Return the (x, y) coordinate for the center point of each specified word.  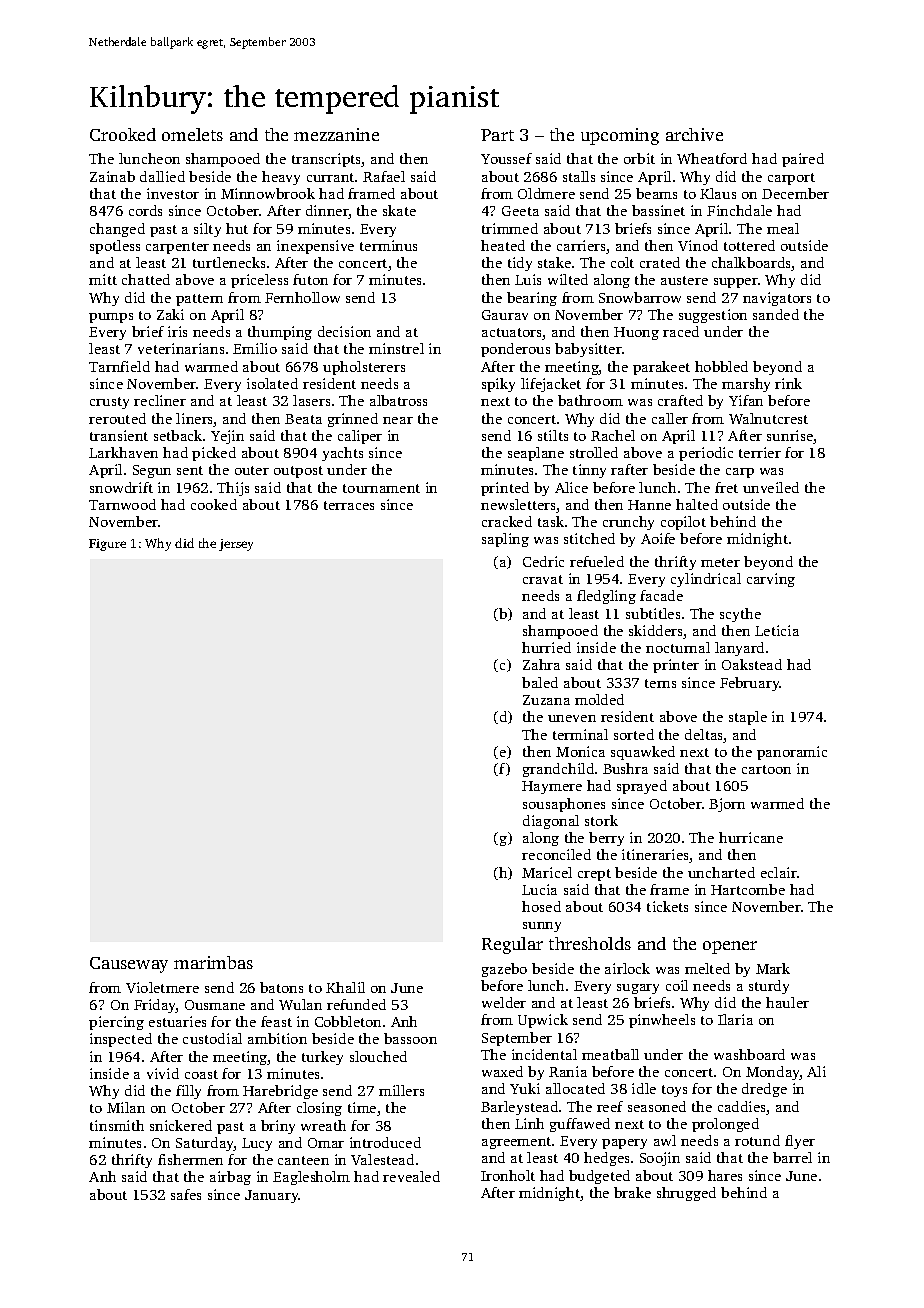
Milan (126, 1107)
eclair (779, 872)
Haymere (552, 787)
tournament (381, 488)
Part (497, 135)
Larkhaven (123, 452)
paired (803, 160)
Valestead (382, 1159)
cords (145, 210)
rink (788, 383)
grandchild (558, 770)
